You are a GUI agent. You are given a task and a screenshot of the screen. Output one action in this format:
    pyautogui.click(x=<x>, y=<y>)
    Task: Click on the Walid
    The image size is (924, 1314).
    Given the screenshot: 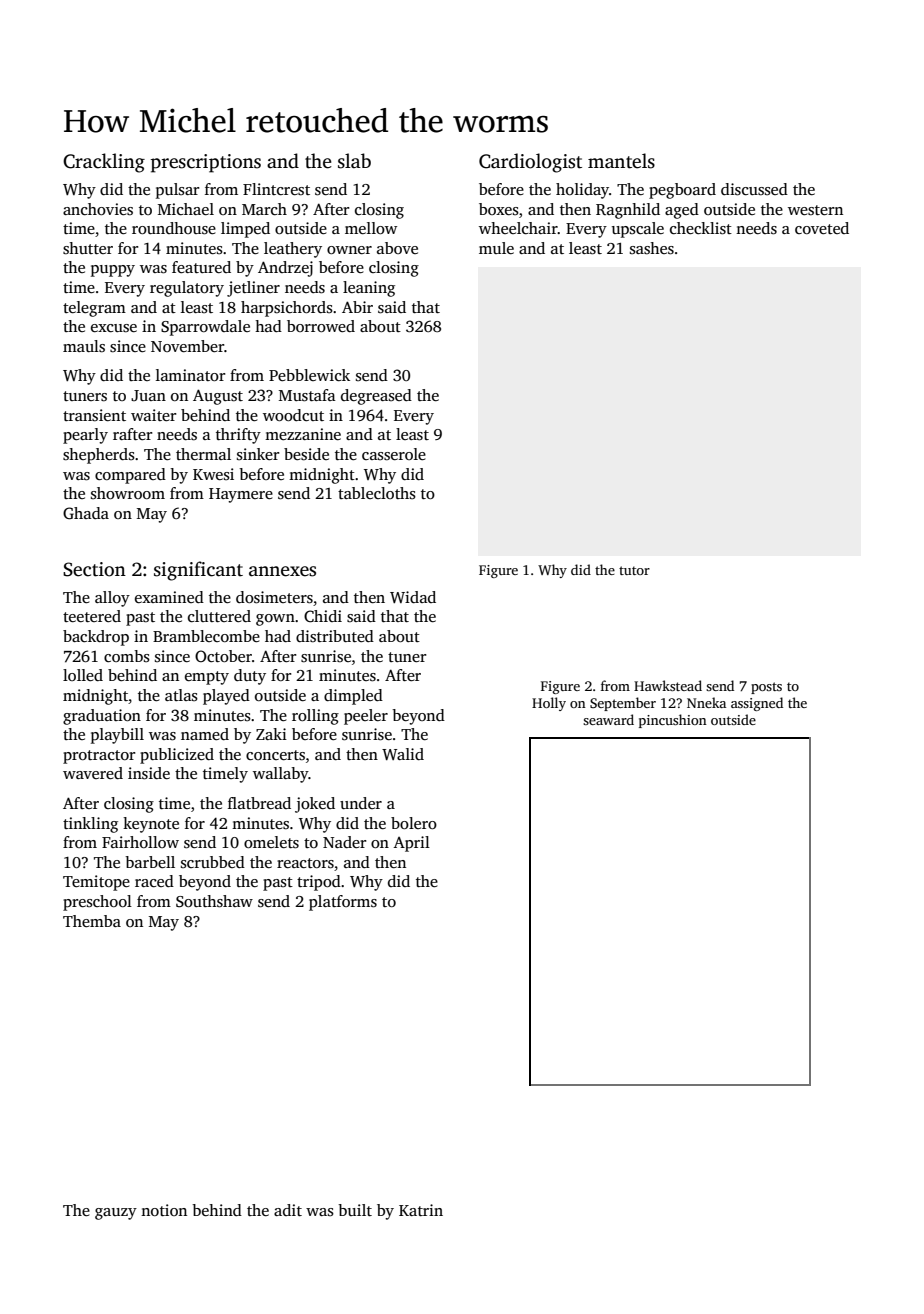 What is the action you would take?
    pyautogui.click(x=403, y=754)
